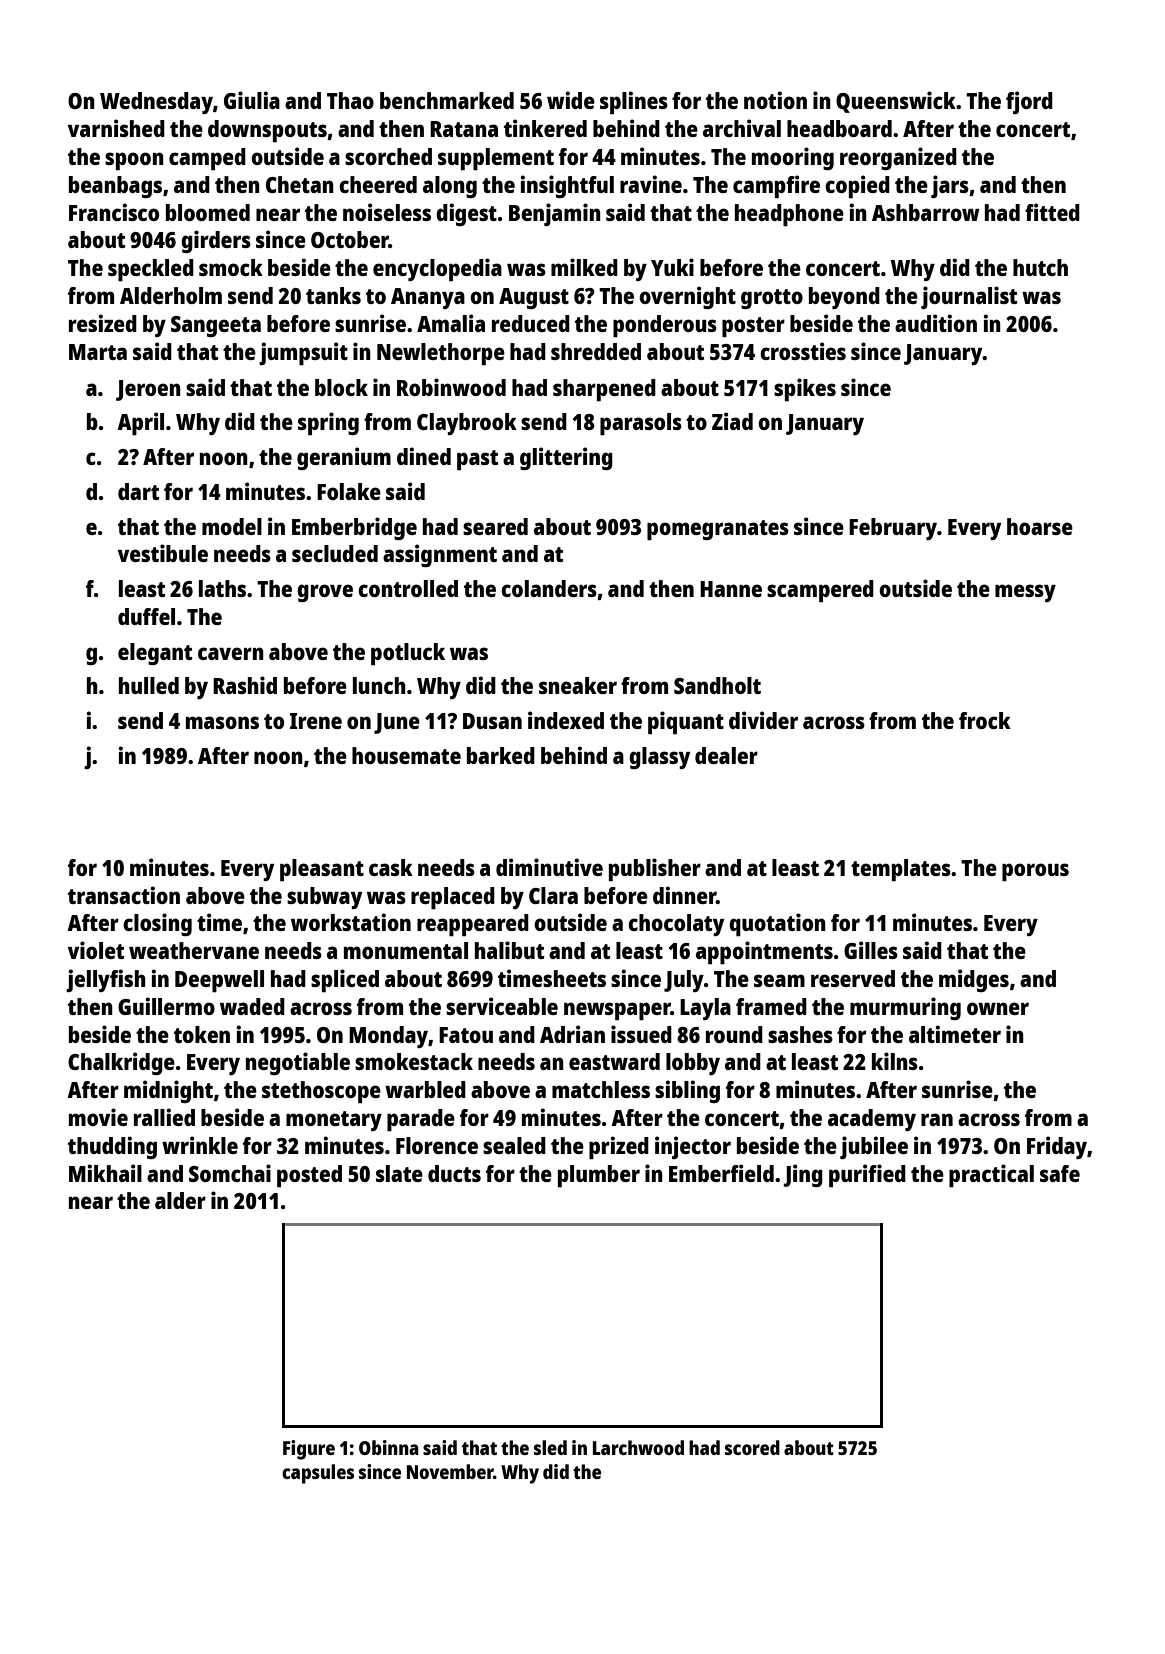 The image size is (1165, 1654). Describe the element at coordinates (550, 1447) in the screenshot. I see `sled` at that location.
